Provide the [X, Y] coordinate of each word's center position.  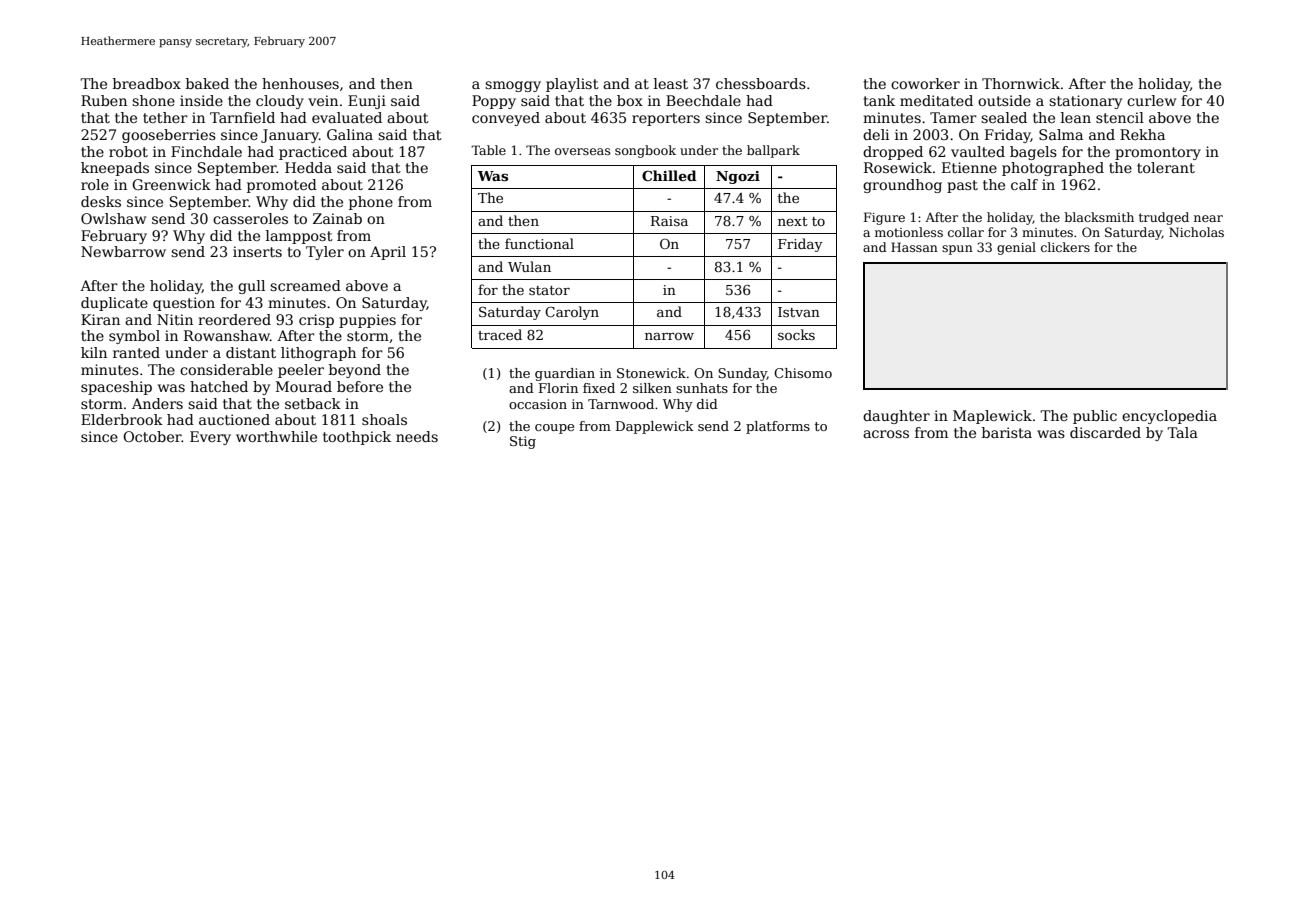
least [671, 83]
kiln [94, 352]
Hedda [308, 167]
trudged [1164, 218]
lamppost [299, 237]
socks [796, 334]
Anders [157, 403]
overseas [582, 151]
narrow [669, 336]
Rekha [1142, 134]
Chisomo [803, 373]
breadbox [147, 83]
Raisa [669, 221]
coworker [925, 83]
